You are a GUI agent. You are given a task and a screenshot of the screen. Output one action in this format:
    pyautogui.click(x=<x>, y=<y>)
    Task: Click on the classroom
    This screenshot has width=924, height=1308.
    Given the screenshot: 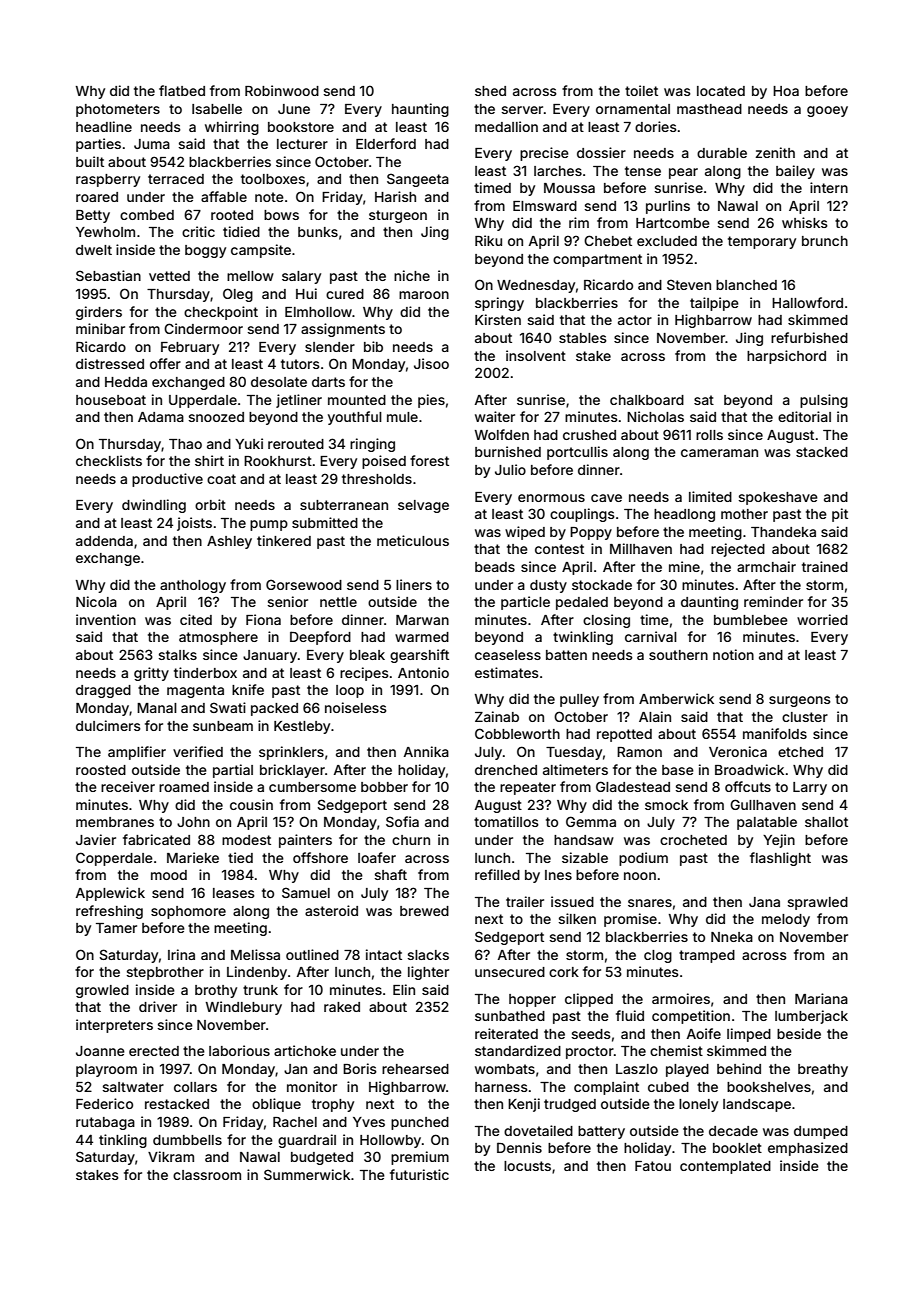 What is the action you would take?
    pyautogui.click(x=207, y=1175)
